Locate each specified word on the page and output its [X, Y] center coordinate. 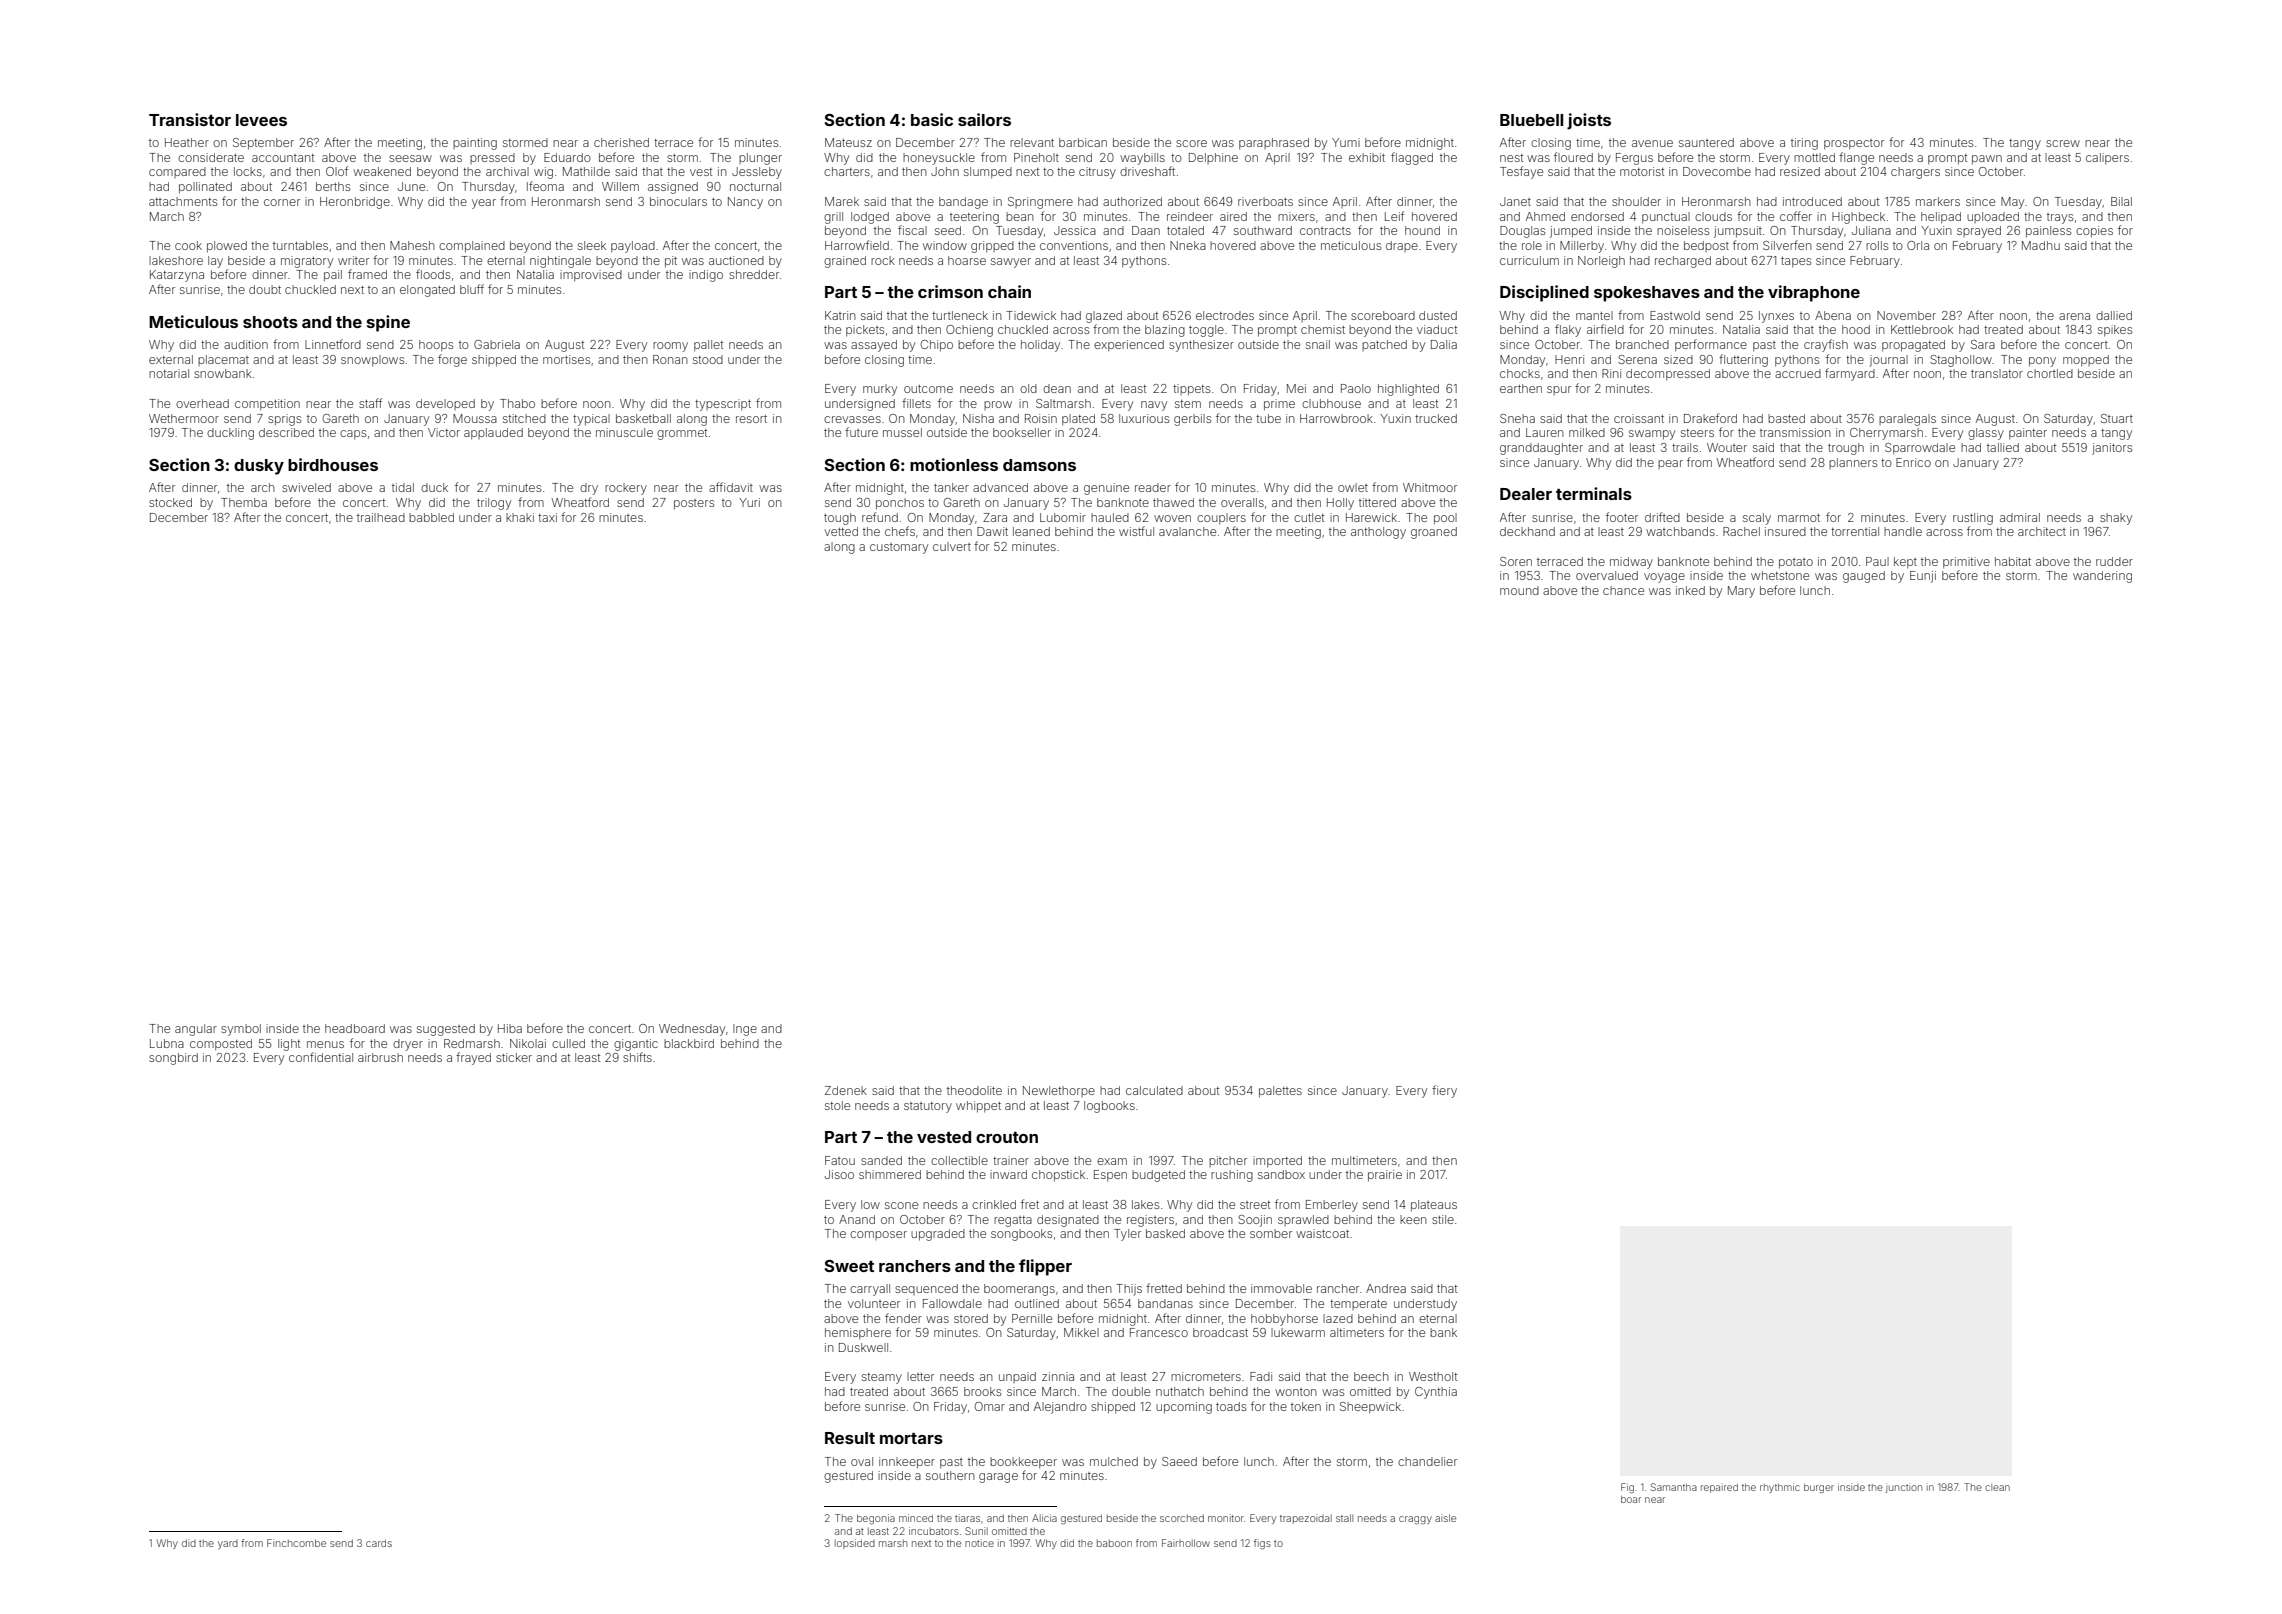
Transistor [190, 119]
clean [1997, 1487]
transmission [1795, 432]
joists [1589, 121]
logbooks [1109, 1107]
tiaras [967, 1518]
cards [379, 1543]
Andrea [1386, 1288]
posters [694, 504]
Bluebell [1531, 120]
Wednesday [692, 1030]
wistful [1136, 531]
